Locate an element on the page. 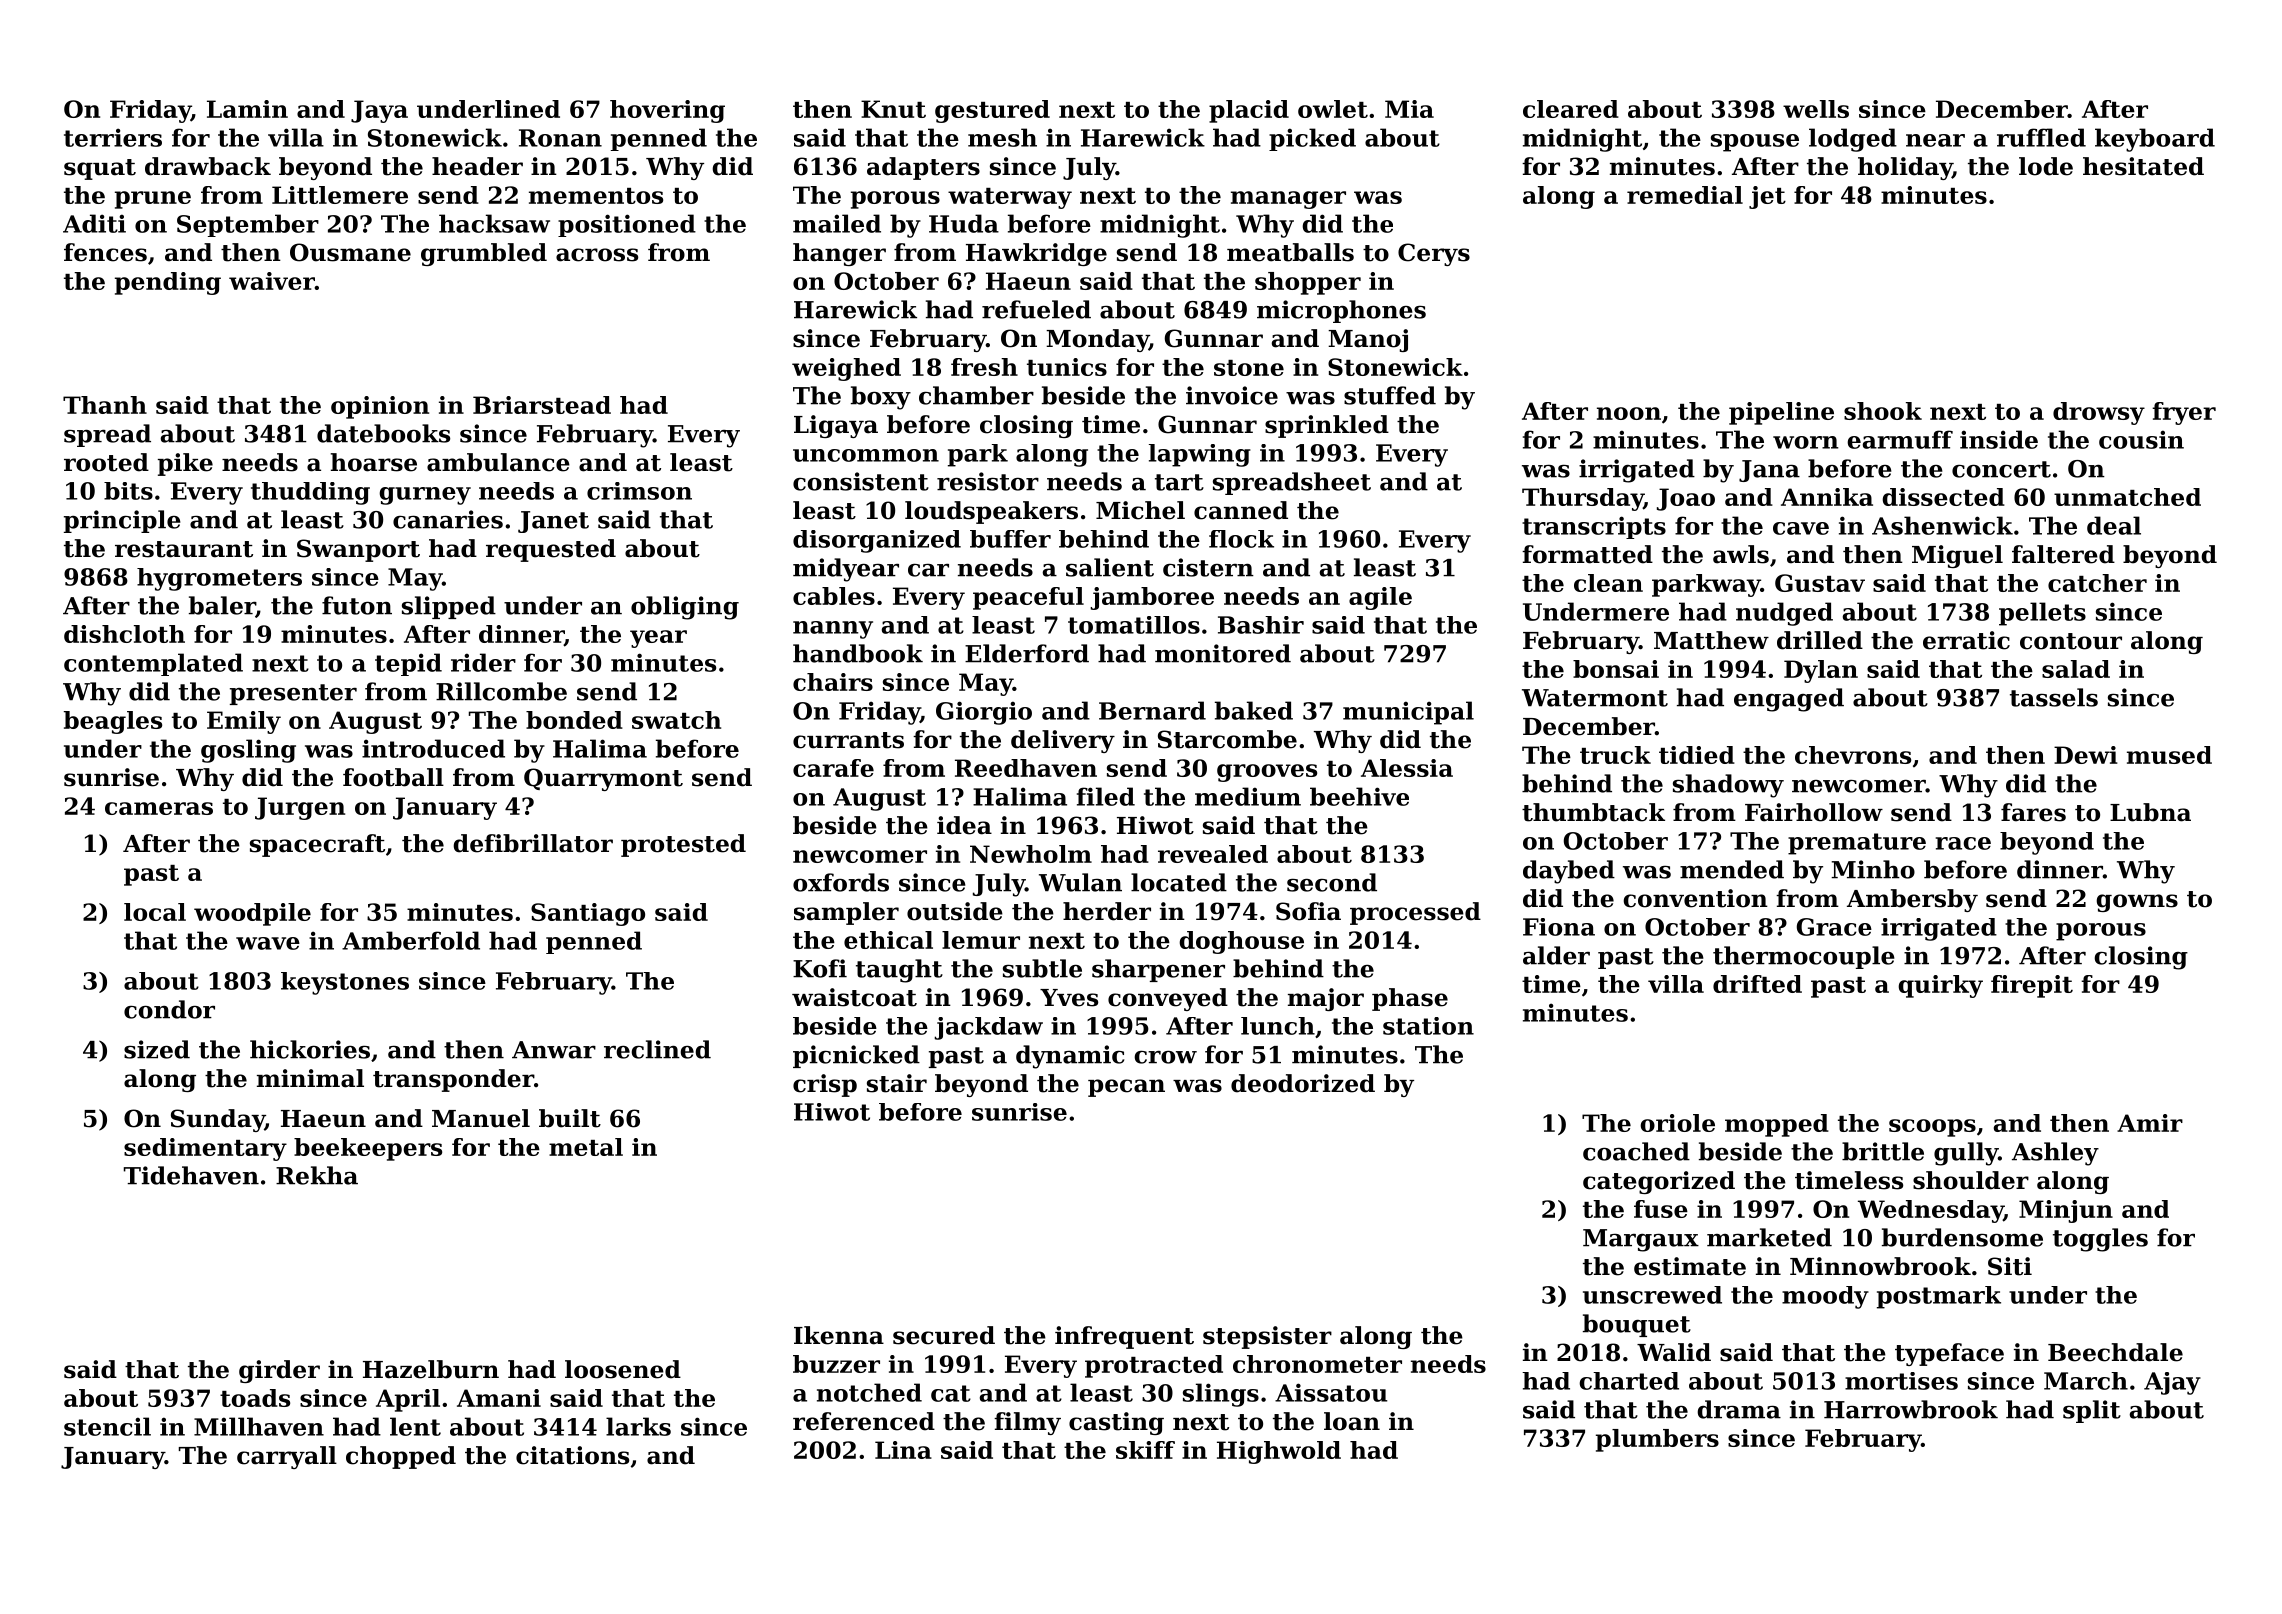  defibrillator is located at coordinates (533, 843).
